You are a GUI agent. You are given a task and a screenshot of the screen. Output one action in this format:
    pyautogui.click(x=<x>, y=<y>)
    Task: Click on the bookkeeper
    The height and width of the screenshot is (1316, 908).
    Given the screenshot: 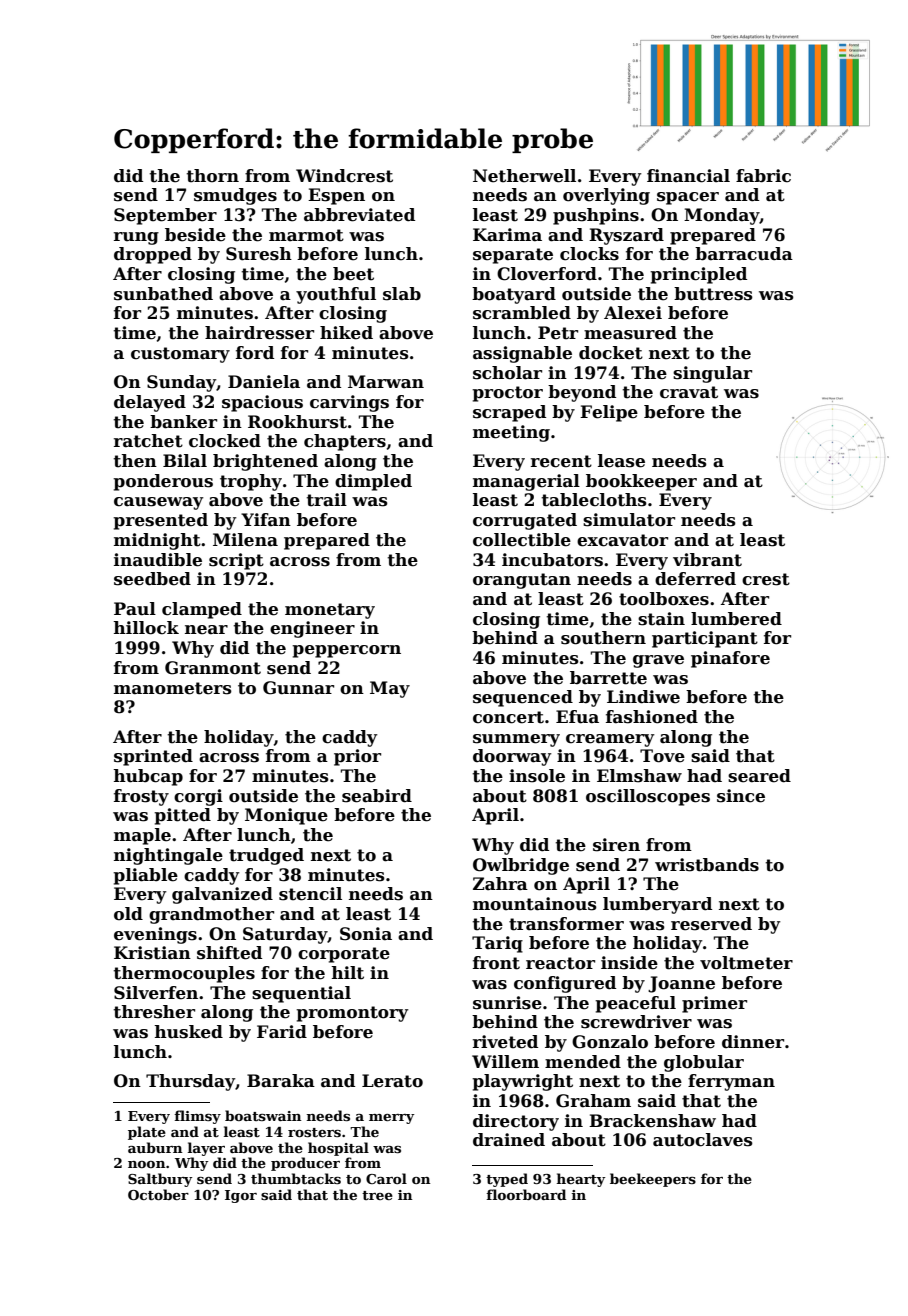 What is the action you would take?
    pyautogui.click(x=641, y=482)
